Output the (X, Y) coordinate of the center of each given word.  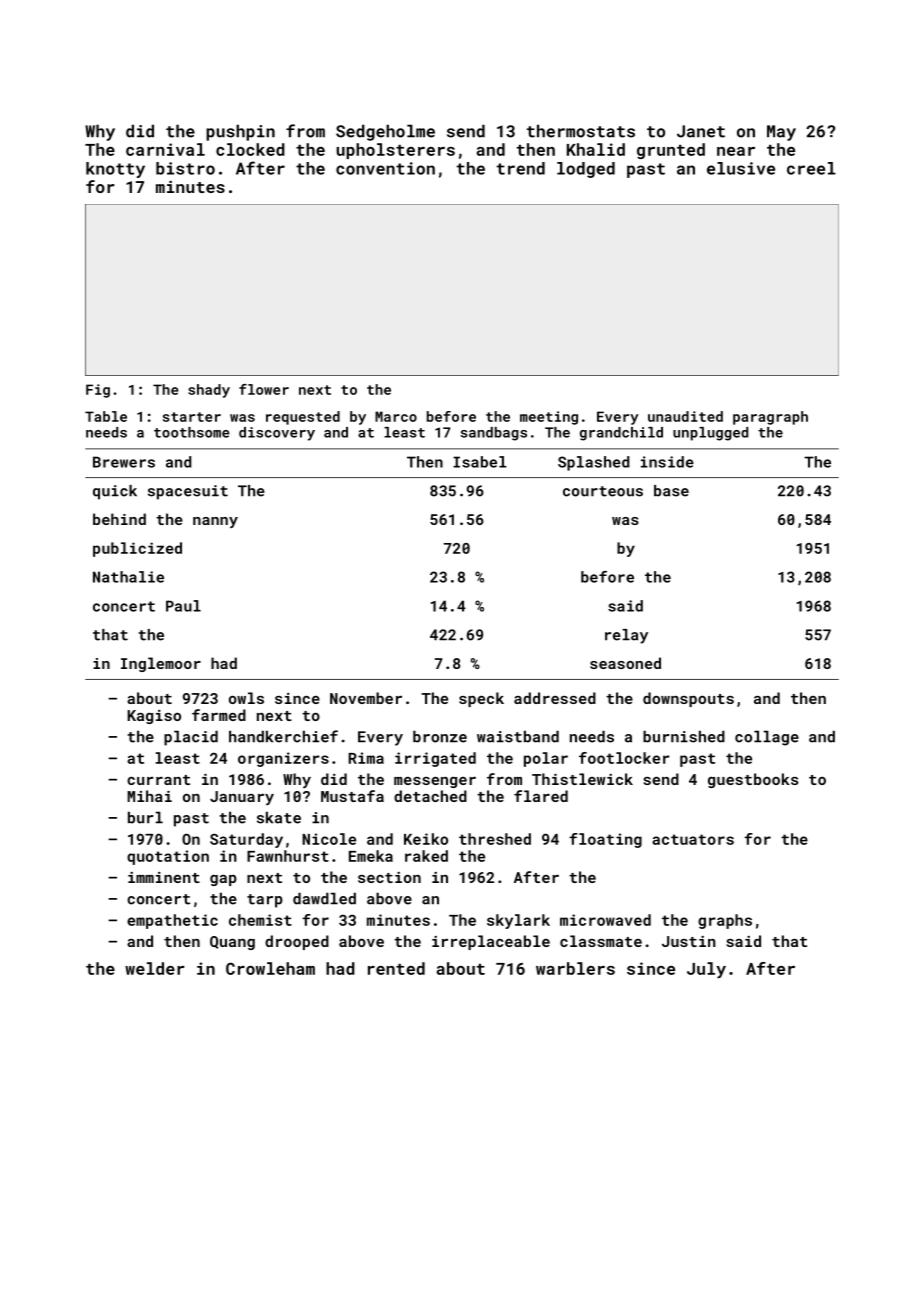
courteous (603, 491)
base (671, 491)
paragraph (770, 418)
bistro (185, 168)
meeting (549, 418)
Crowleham (270, 968)
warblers (575, 968)
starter (192, 417)
